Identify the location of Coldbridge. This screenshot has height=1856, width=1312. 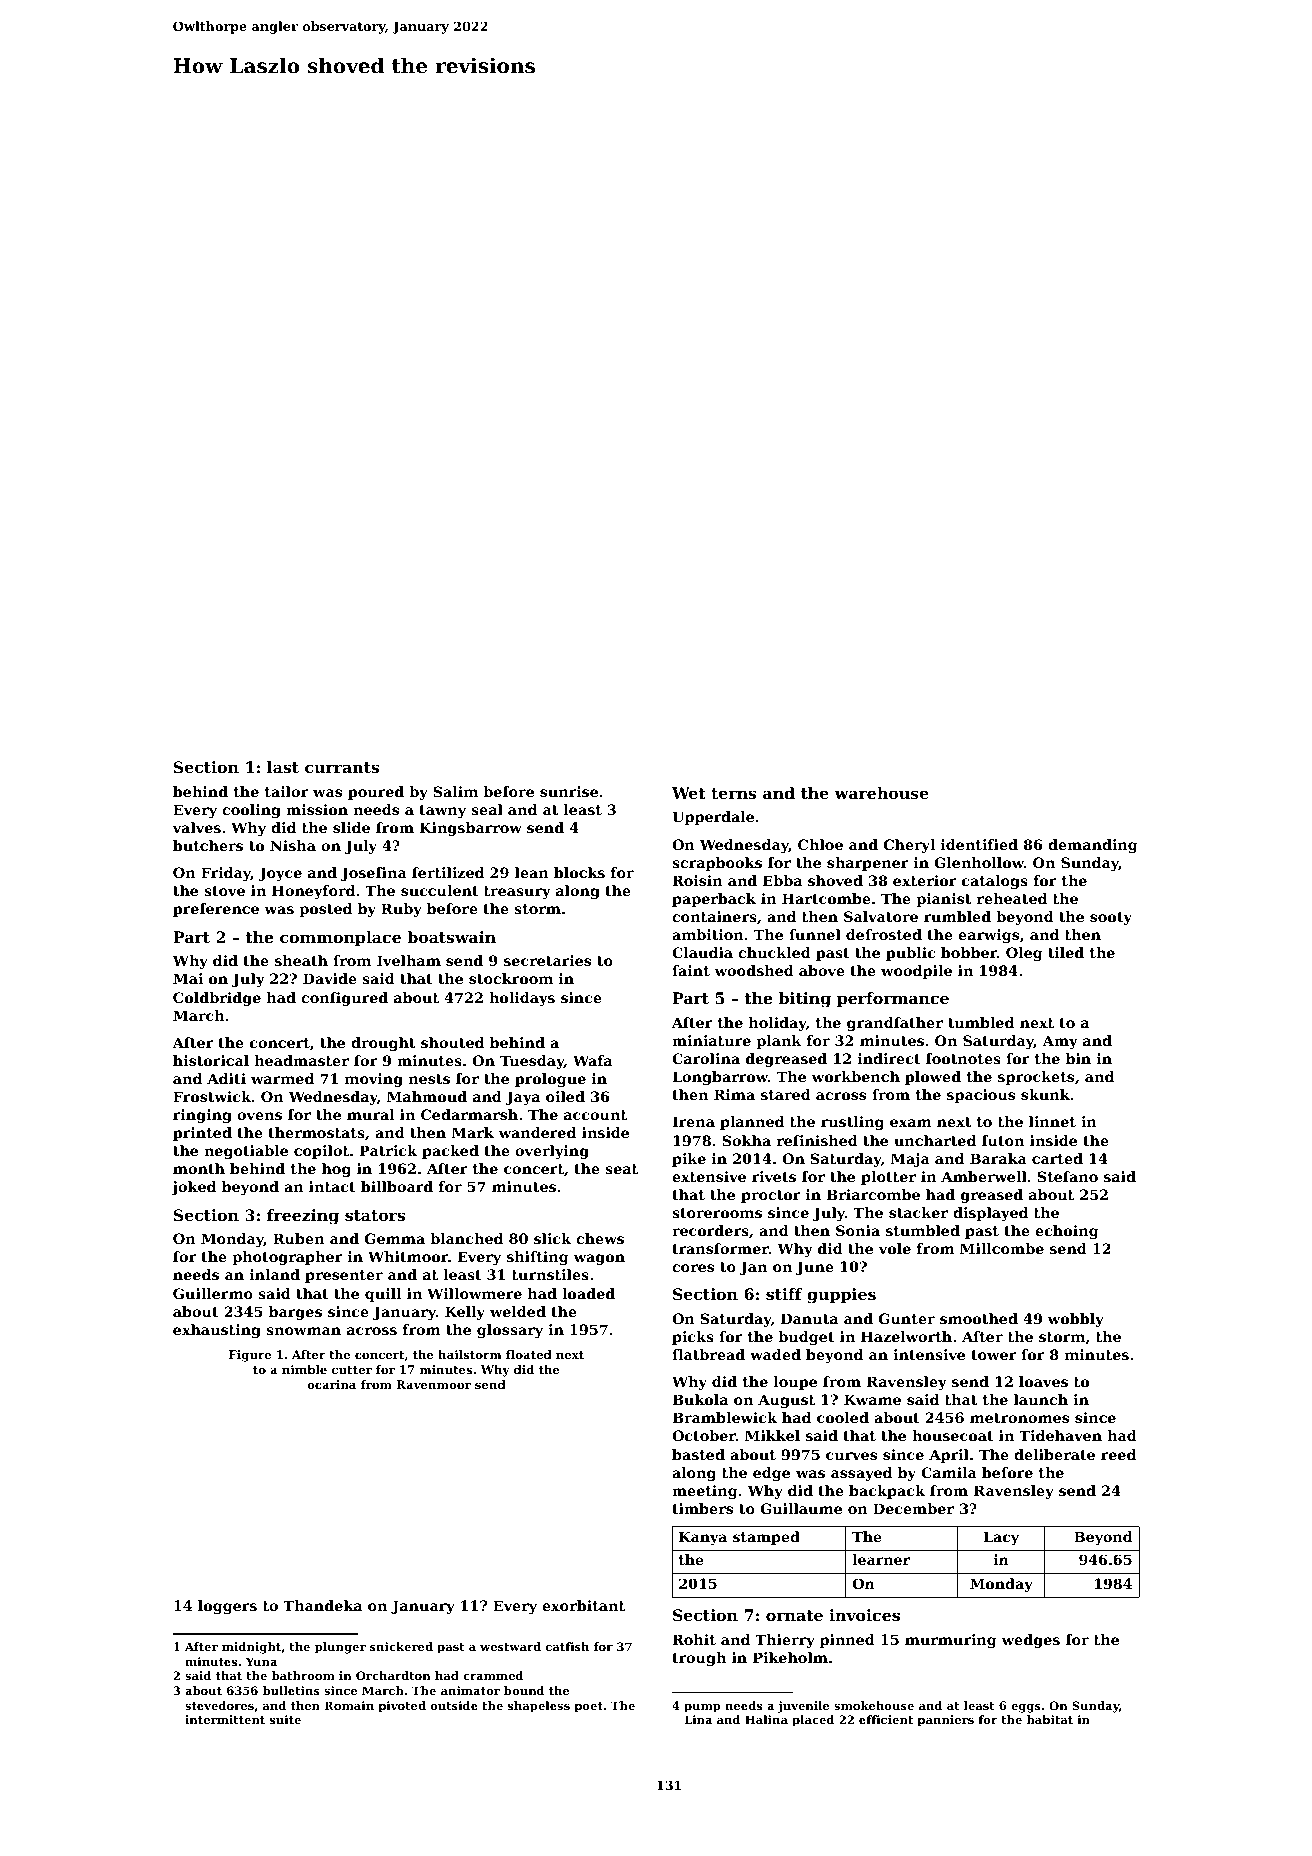
(217, 999).
